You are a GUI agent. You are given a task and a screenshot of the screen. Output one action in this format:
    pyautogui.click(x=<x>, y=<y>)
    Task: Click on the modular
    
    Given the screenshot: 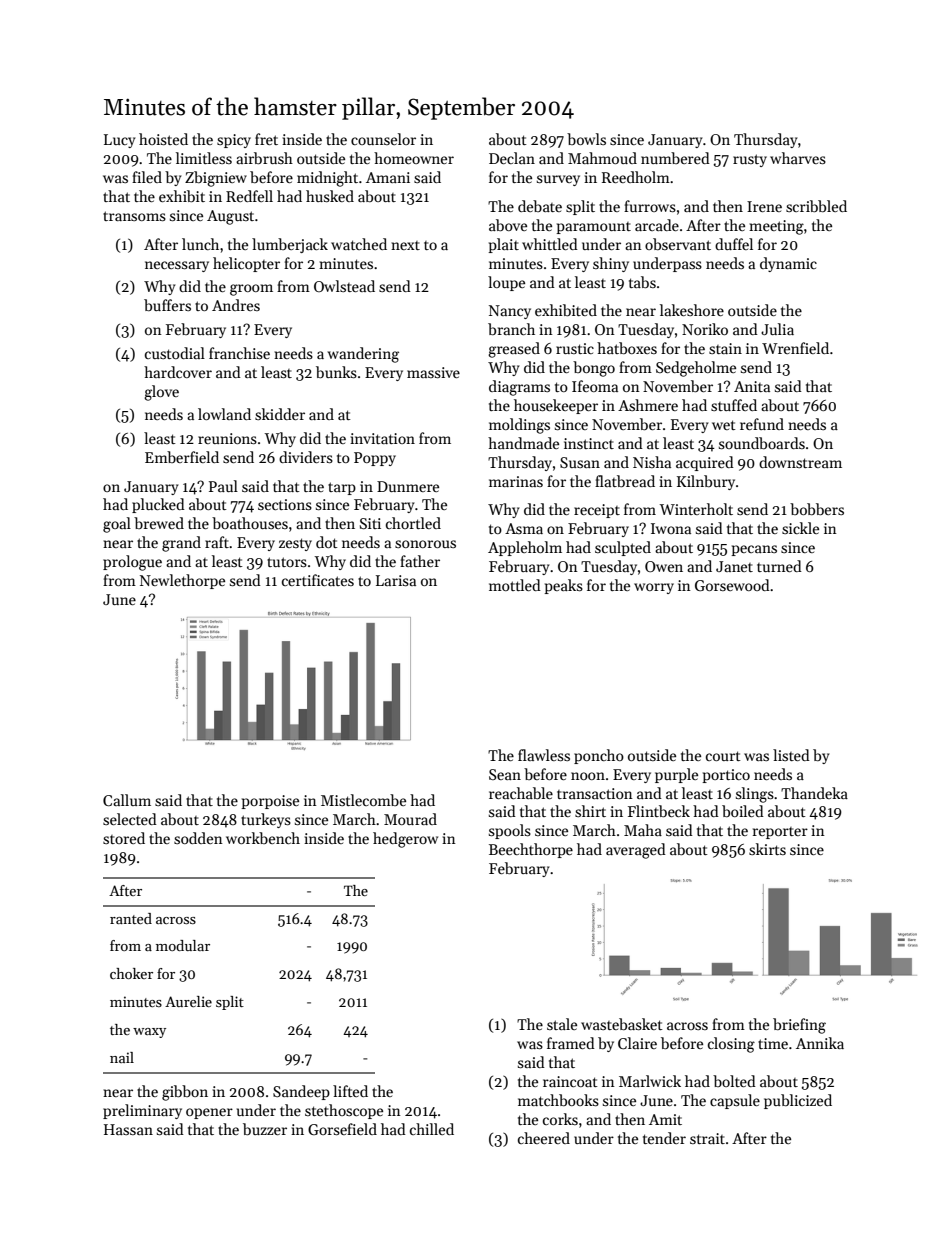 What is the action you would take?
    pyautogui.click(x=183, y=945)
